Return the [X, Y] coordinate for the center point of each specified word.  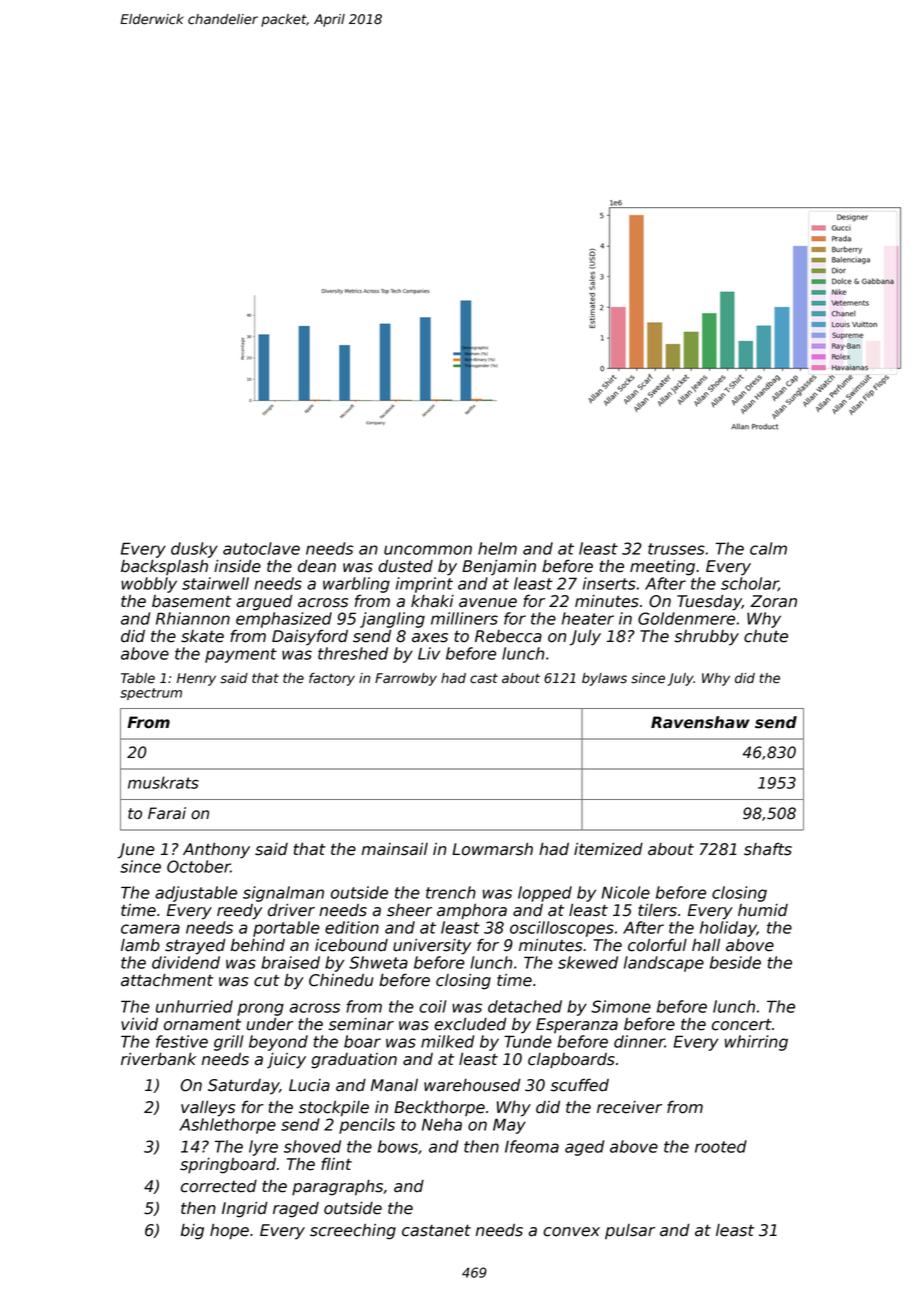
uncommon [428, 550]
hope [229, 1232]
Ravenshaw [700, 722]
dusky [194, 550]
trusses [676, 549]
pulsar [630, 1231]
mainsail [395, 849]
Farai [167, 813]
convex [571, 1232]
